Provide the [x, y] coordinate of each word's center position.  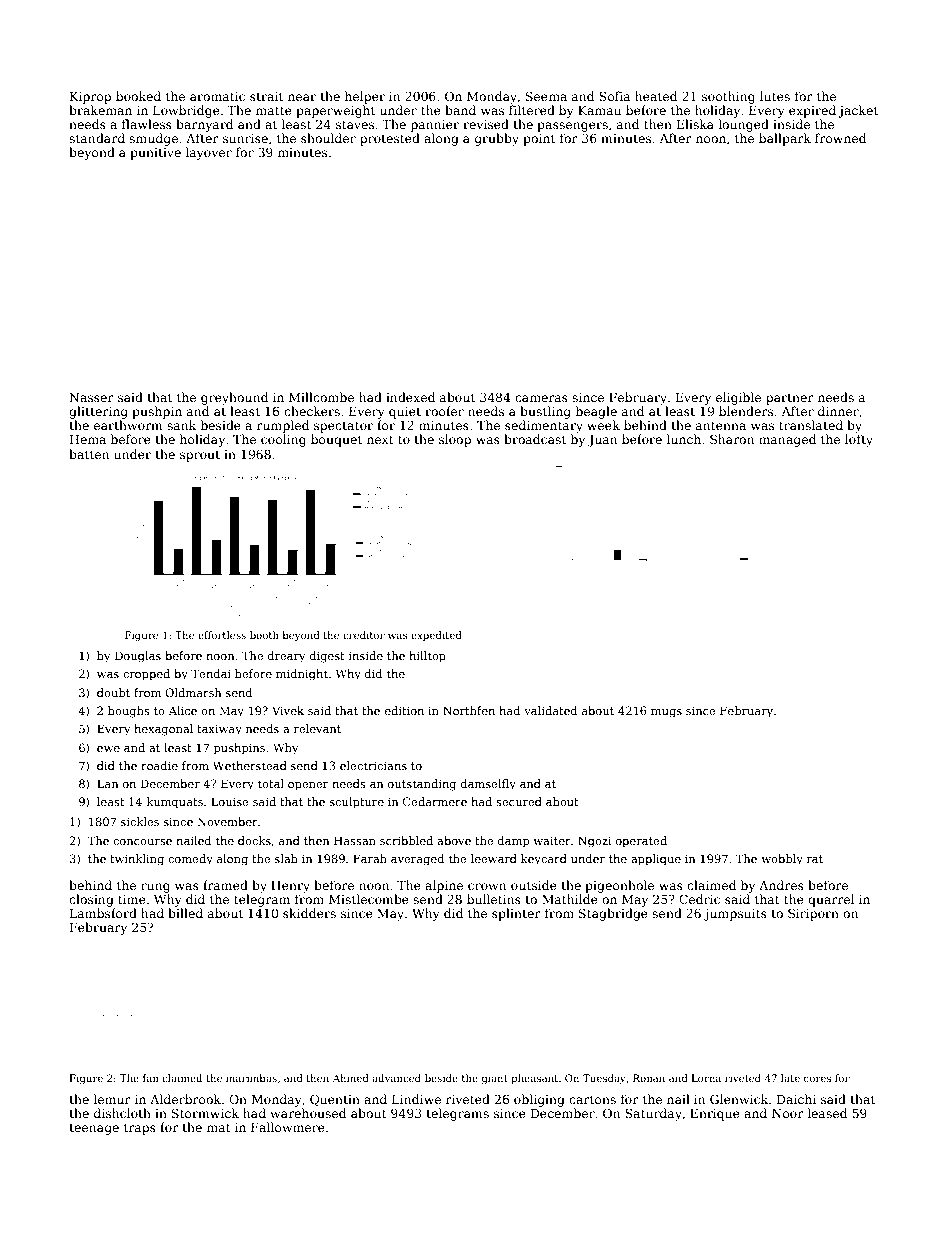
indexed [410, 397]
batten [89, 454]
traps [140, 1129]
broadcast [535, 439]
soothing [728, 97]
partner [790, 399]
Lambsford [103, 913]
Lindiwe [416, 1099]
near [302, 97]
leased [827, 1113]
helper [365, 97]
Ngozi [594, 842]
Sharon [732, 439]
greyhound [234, 398]
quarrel [831, 900]
